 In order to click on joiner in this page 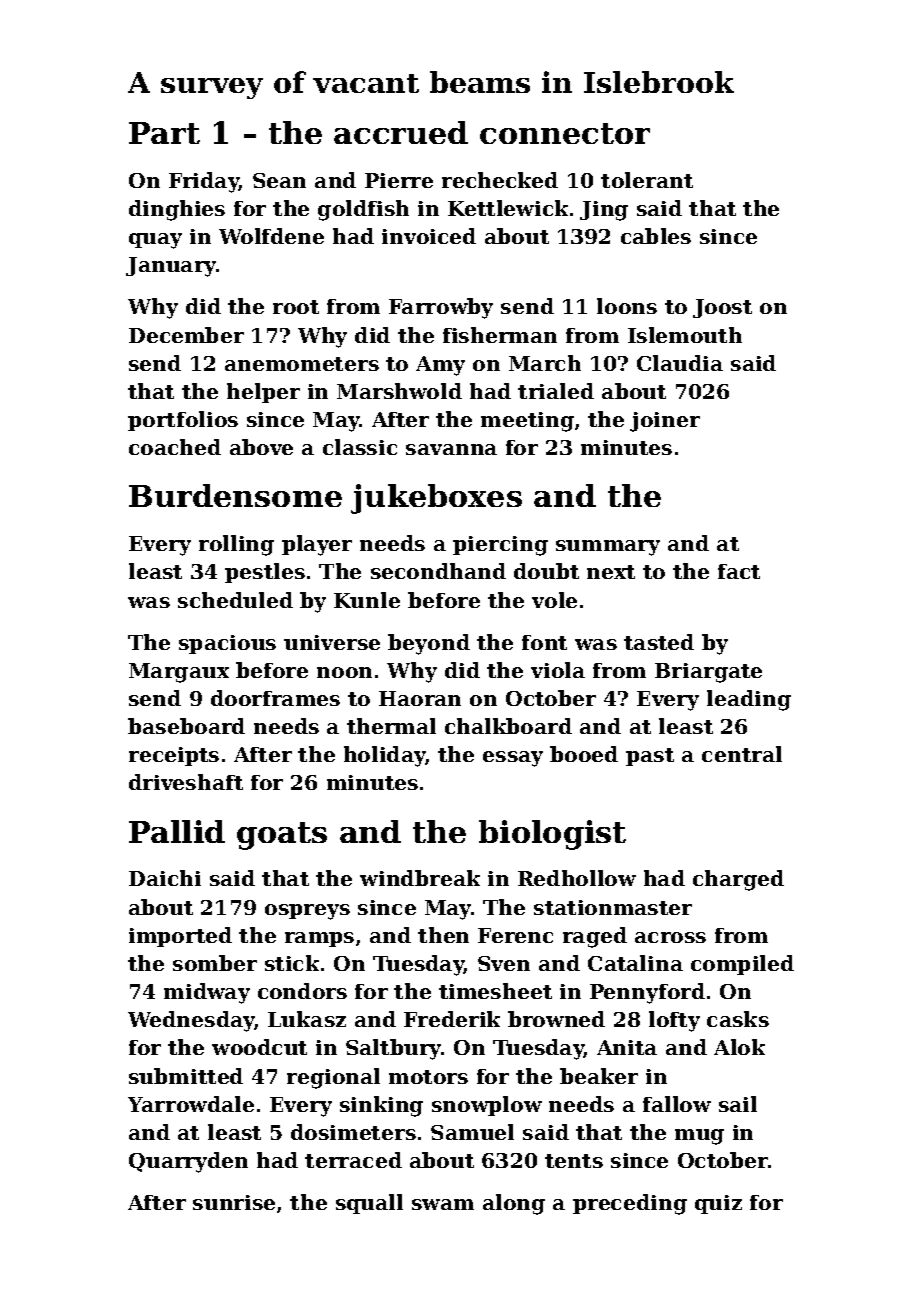, I will do `click(665, 422)`.
